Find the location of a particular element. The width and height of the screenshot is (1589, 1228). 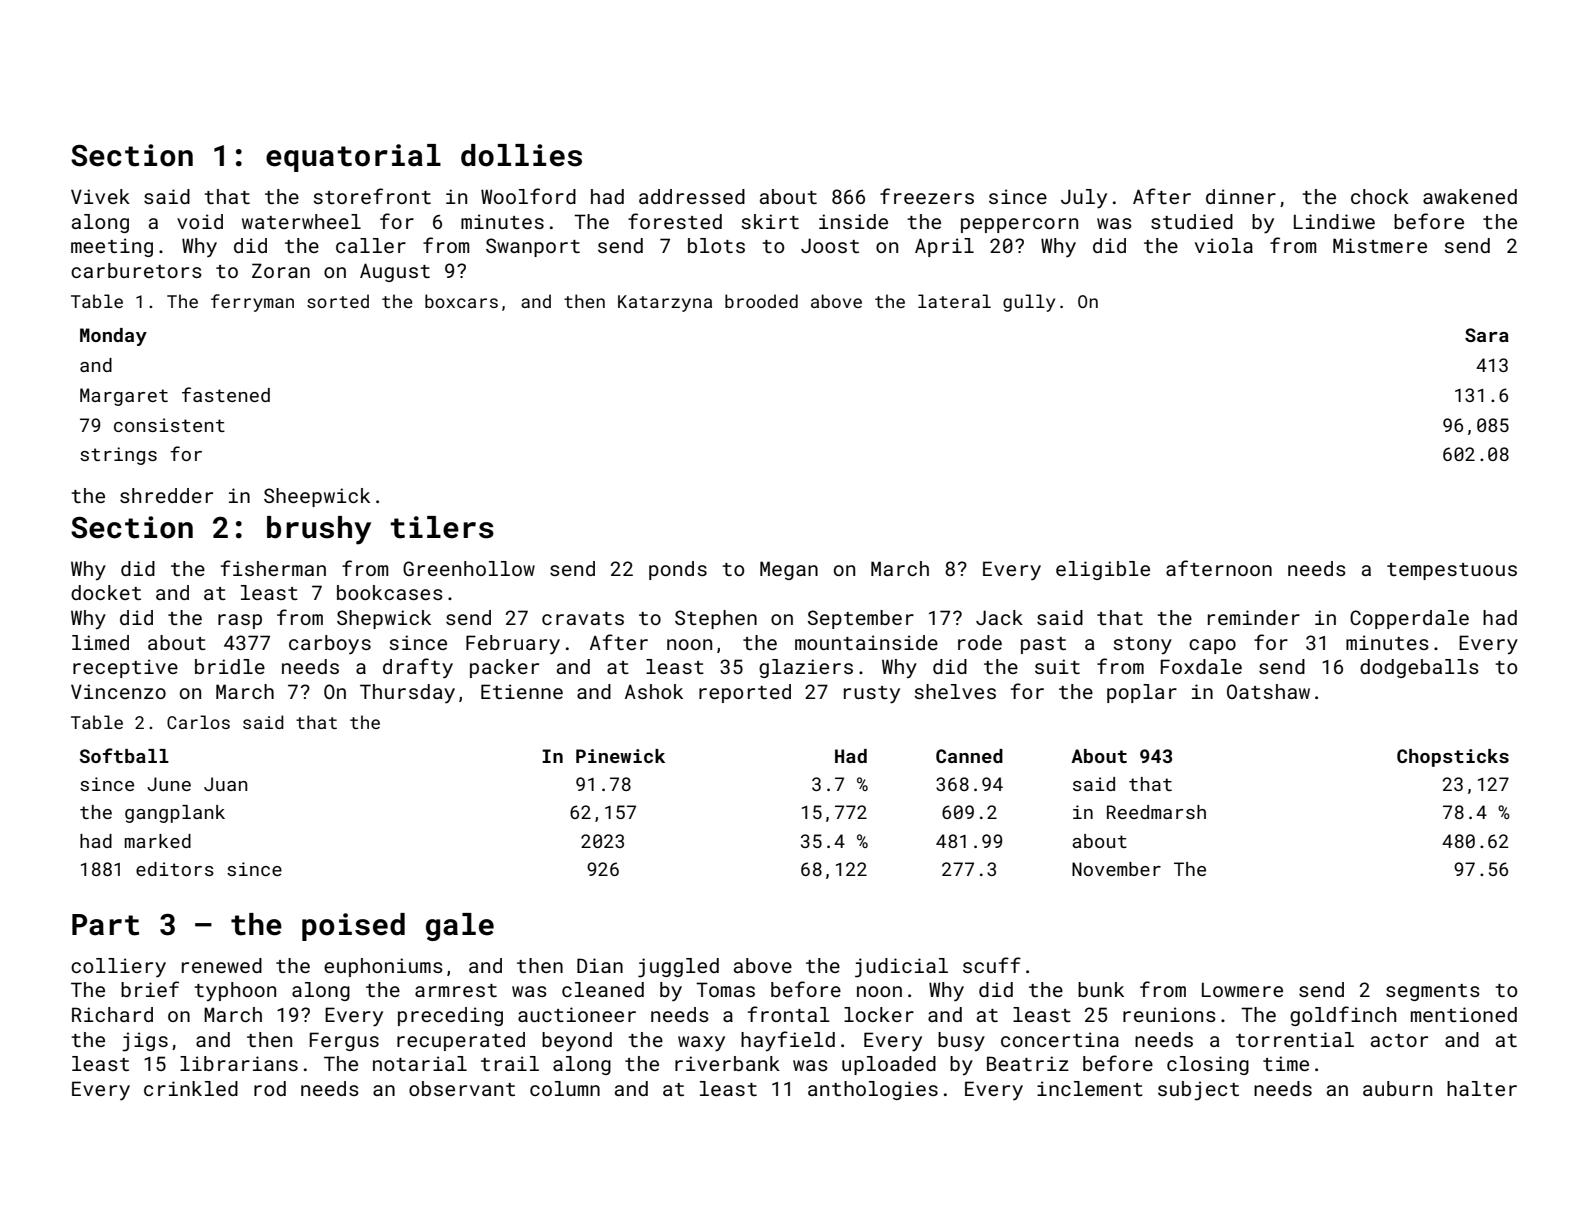

locker is located at coordinates (879, 1014).
